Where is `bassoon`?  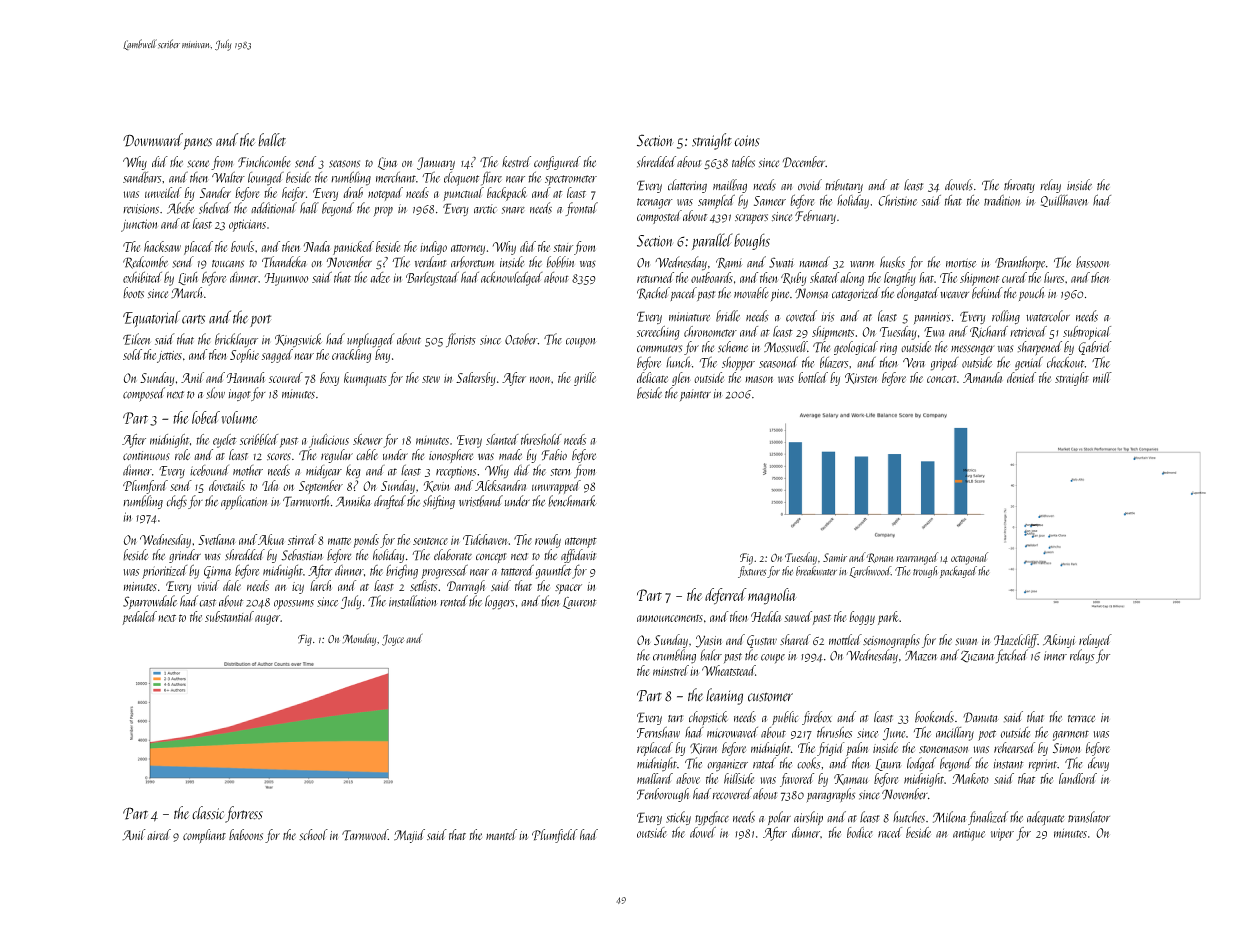 bassoon is located at coordinates (1092, 262).
